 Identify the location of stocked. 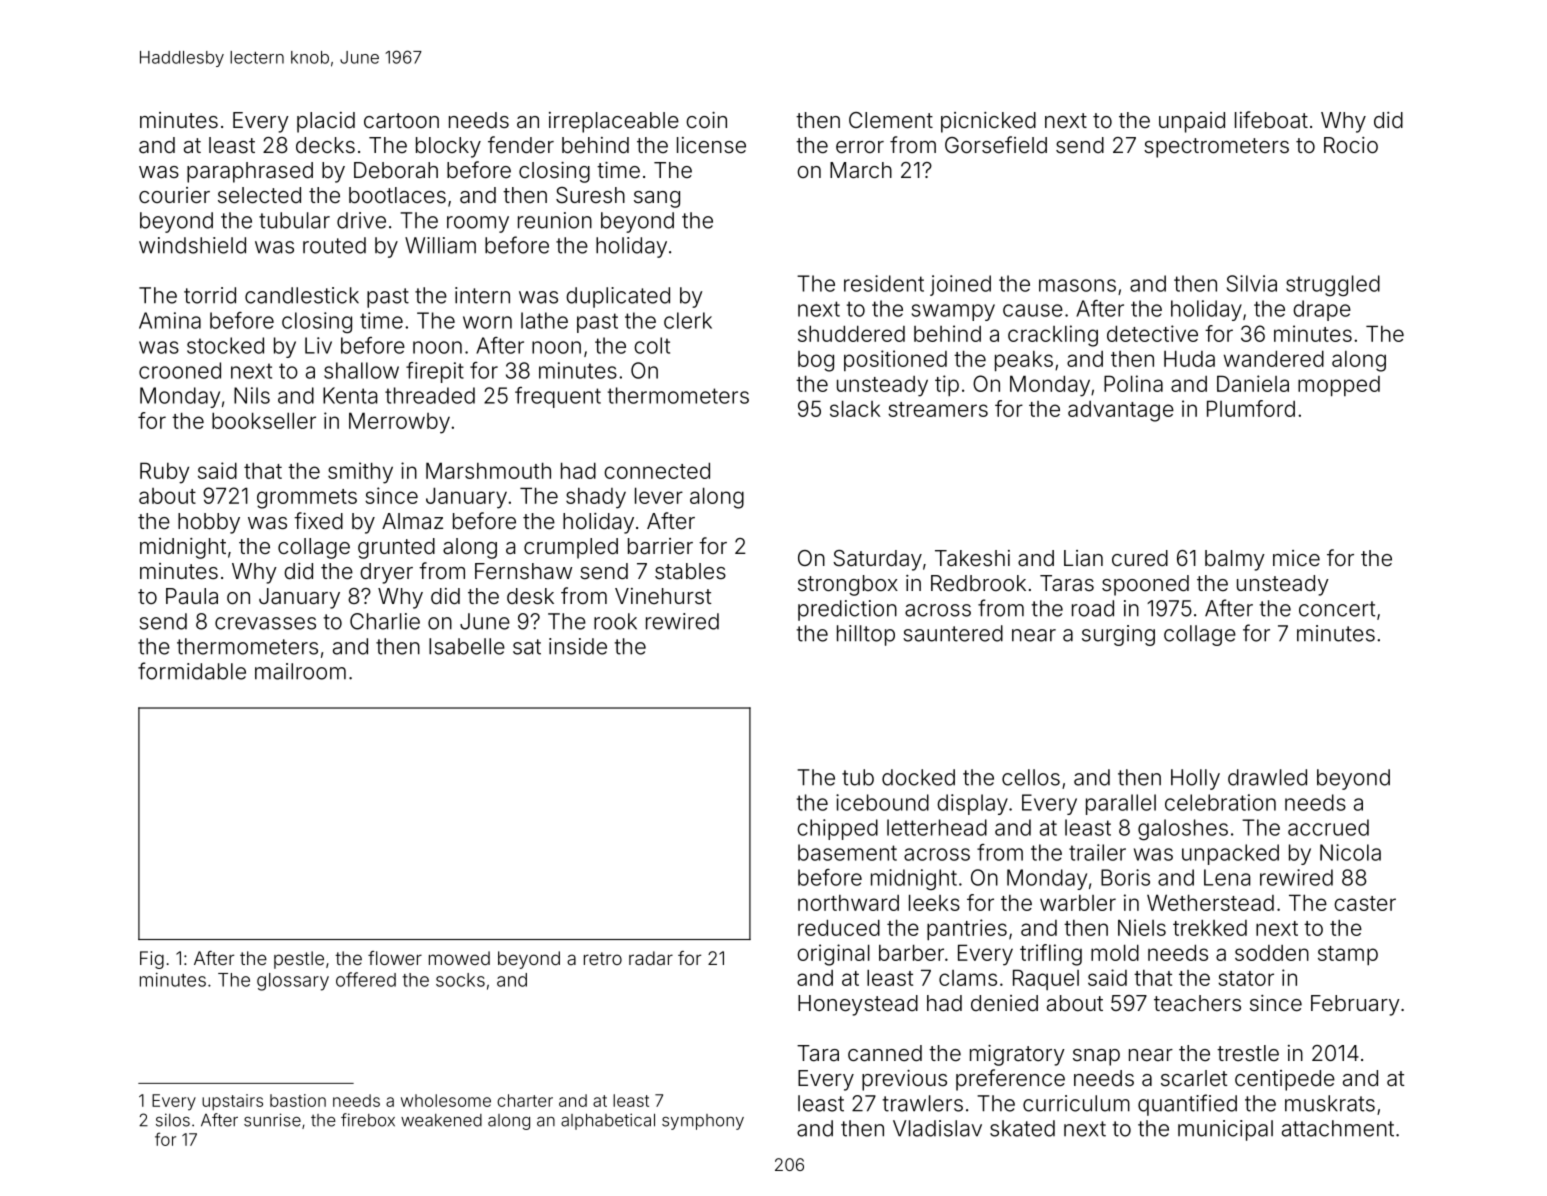
(225, 345).
